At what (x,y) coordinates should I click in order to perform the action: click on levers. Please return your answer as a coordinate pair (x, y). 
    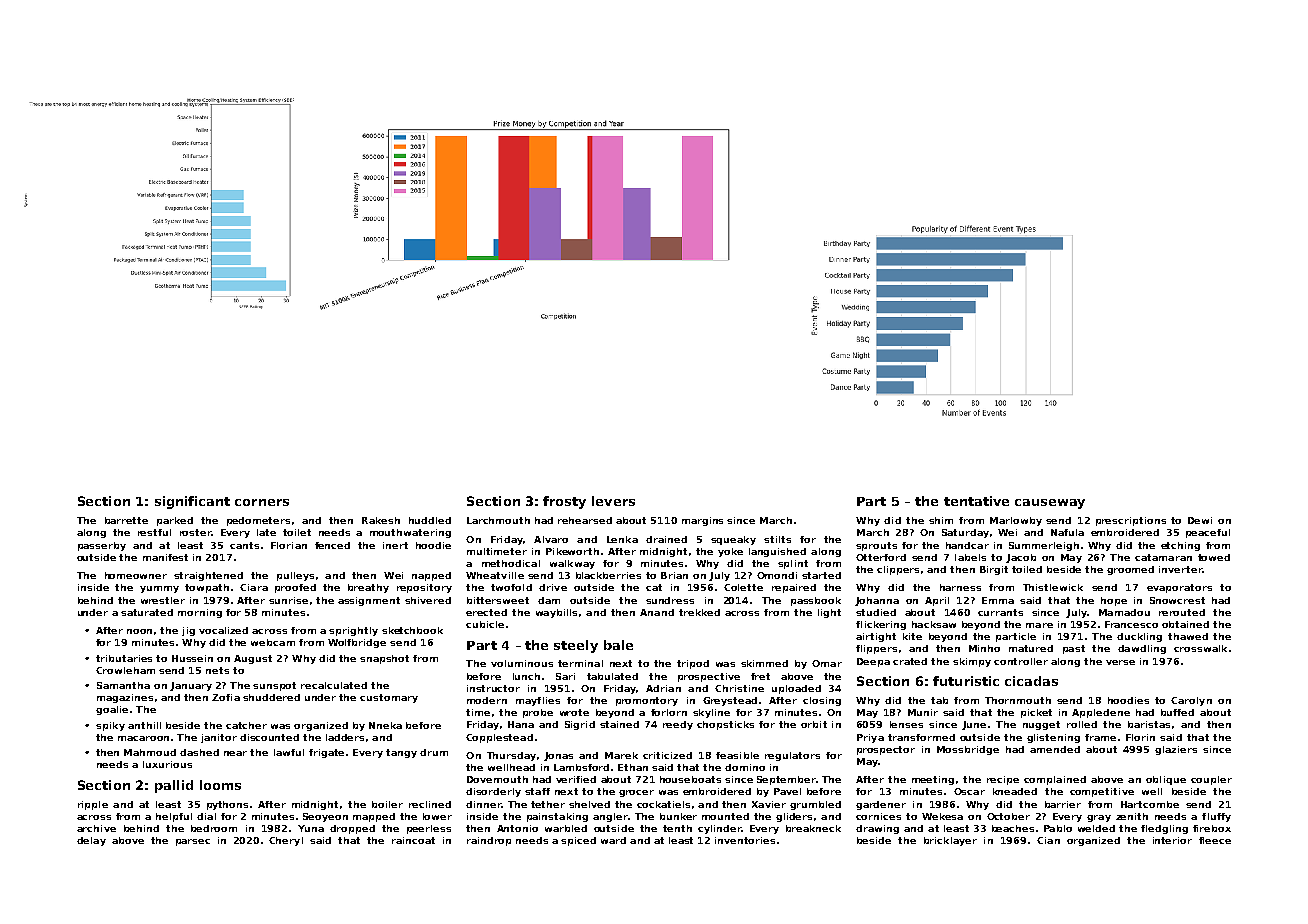
    Looking at the image, I should click on (613, 501).
